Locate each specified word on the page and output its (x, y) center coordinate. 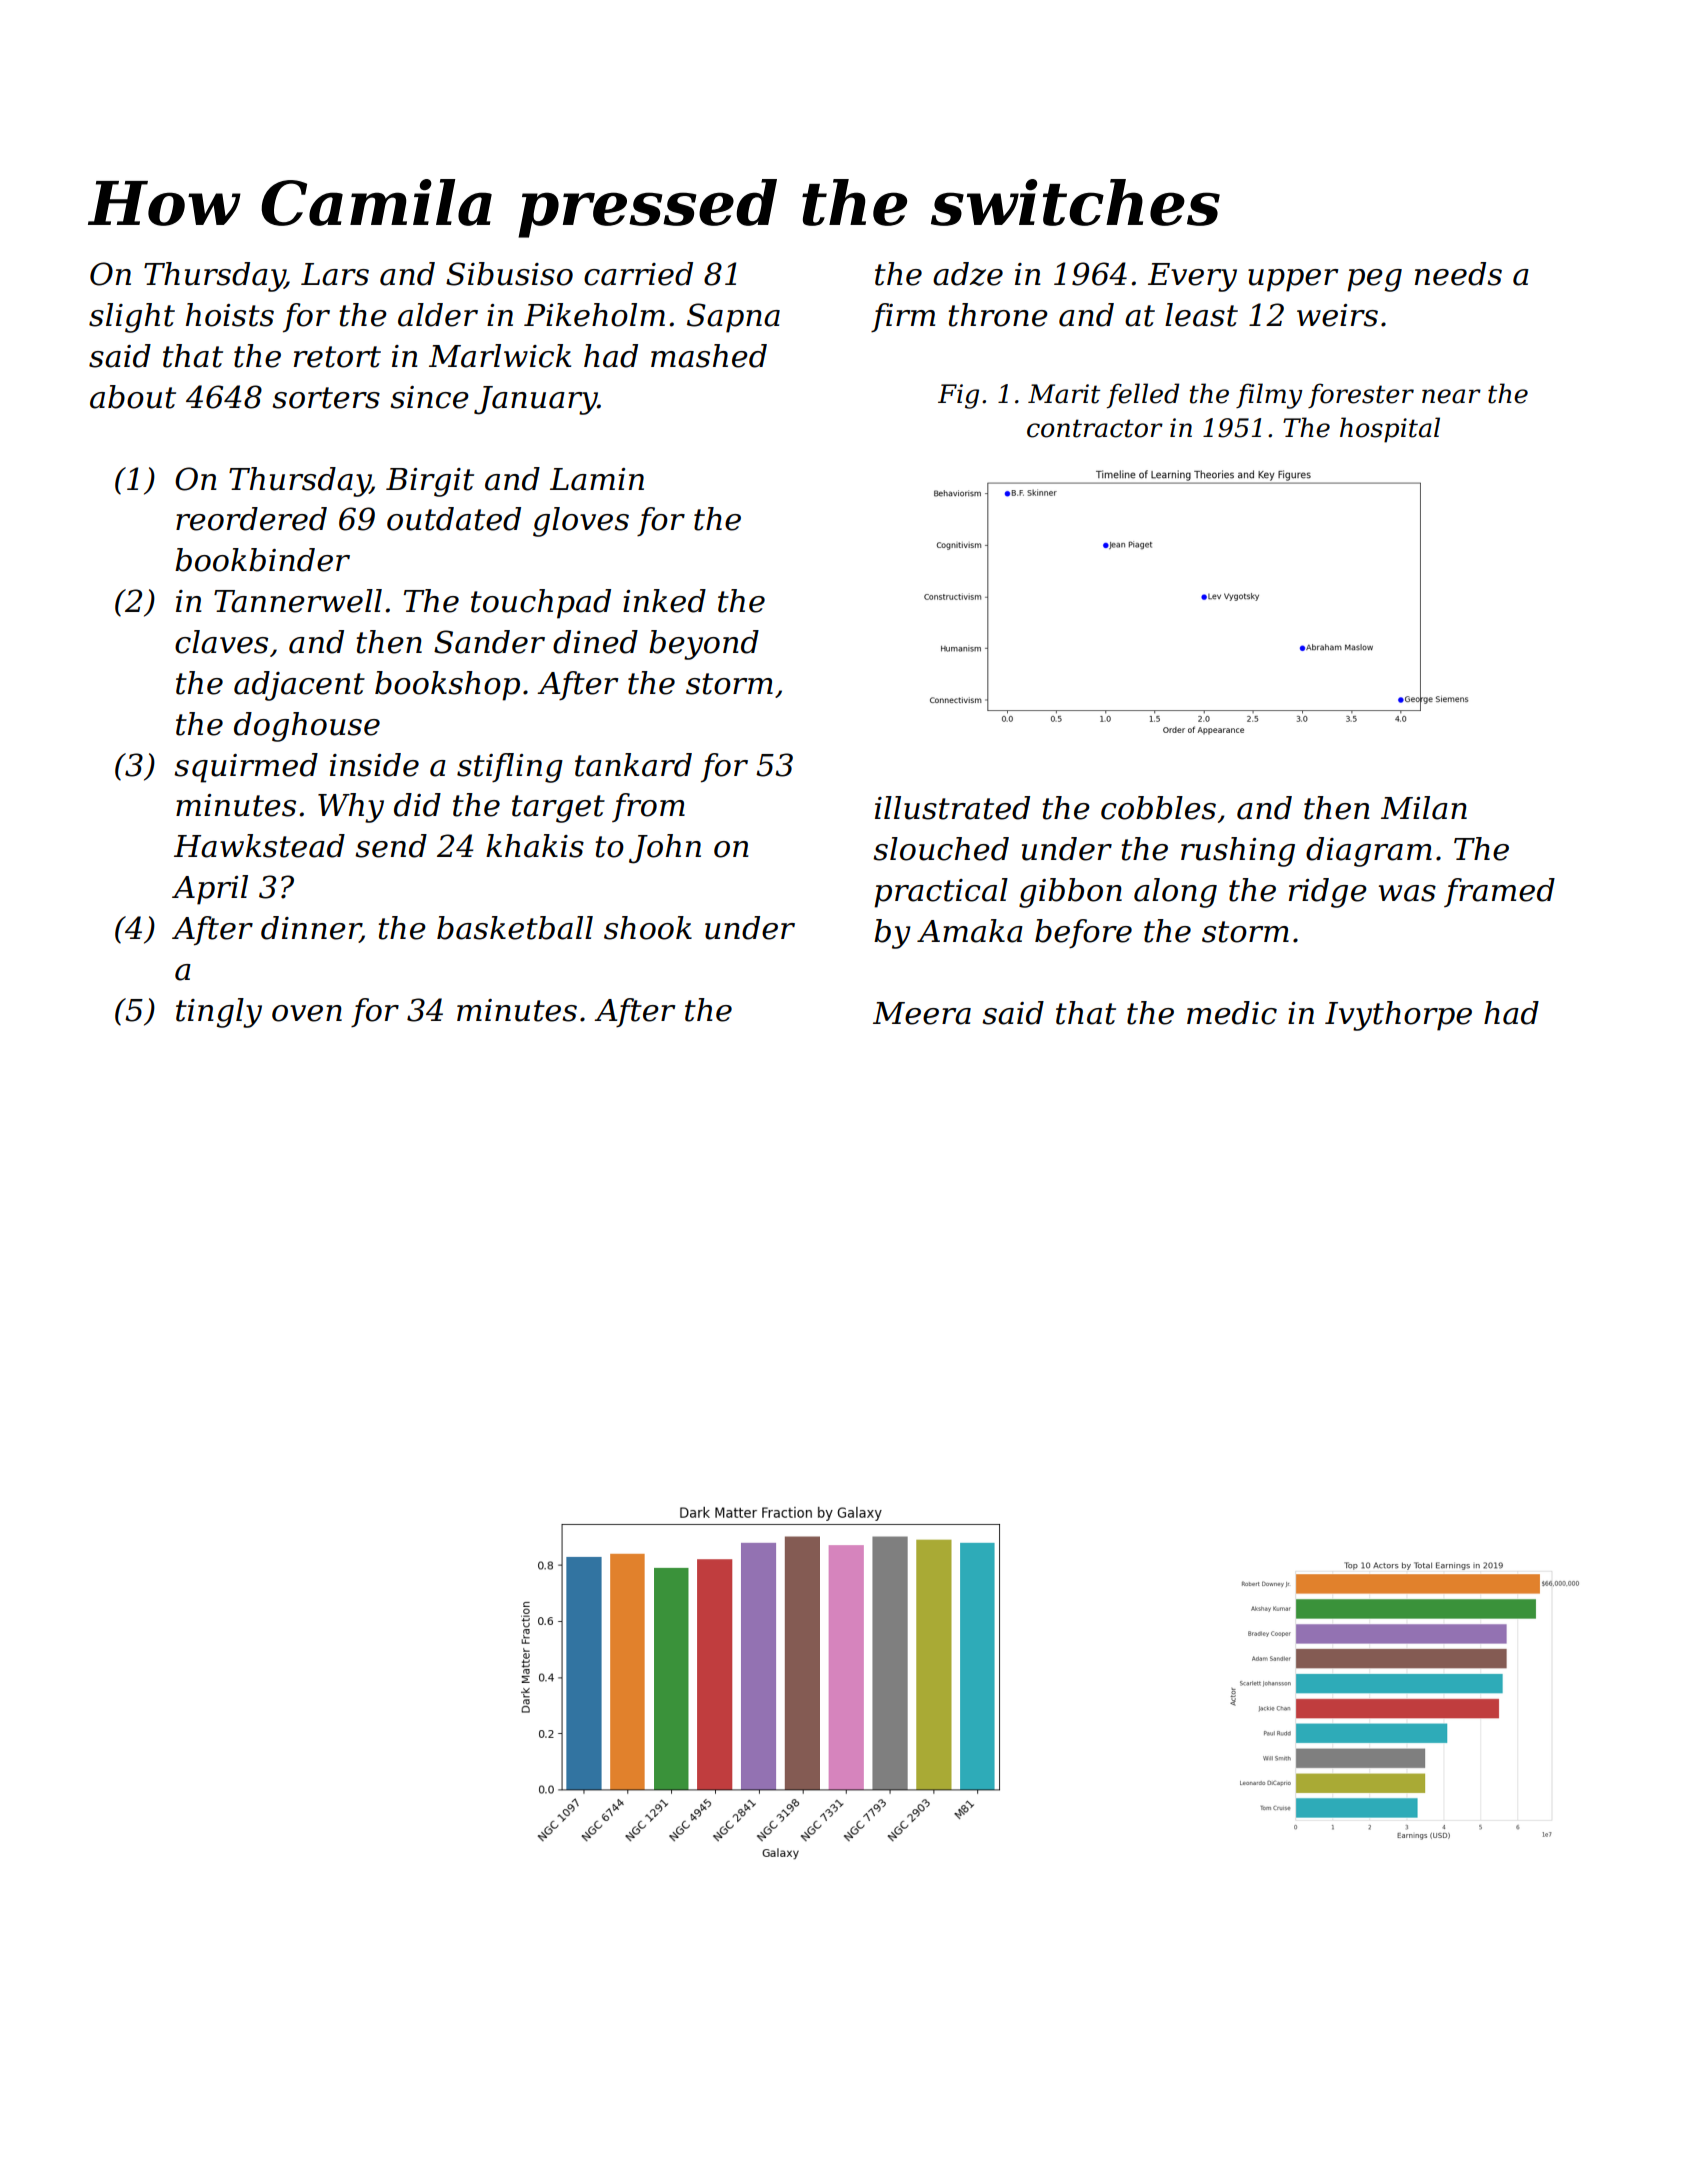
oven (307, 1013)
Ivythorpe (1398, 1016)
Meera (922, 1013)
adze (968, 274)
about (133, 397)
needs (1458, 274)
